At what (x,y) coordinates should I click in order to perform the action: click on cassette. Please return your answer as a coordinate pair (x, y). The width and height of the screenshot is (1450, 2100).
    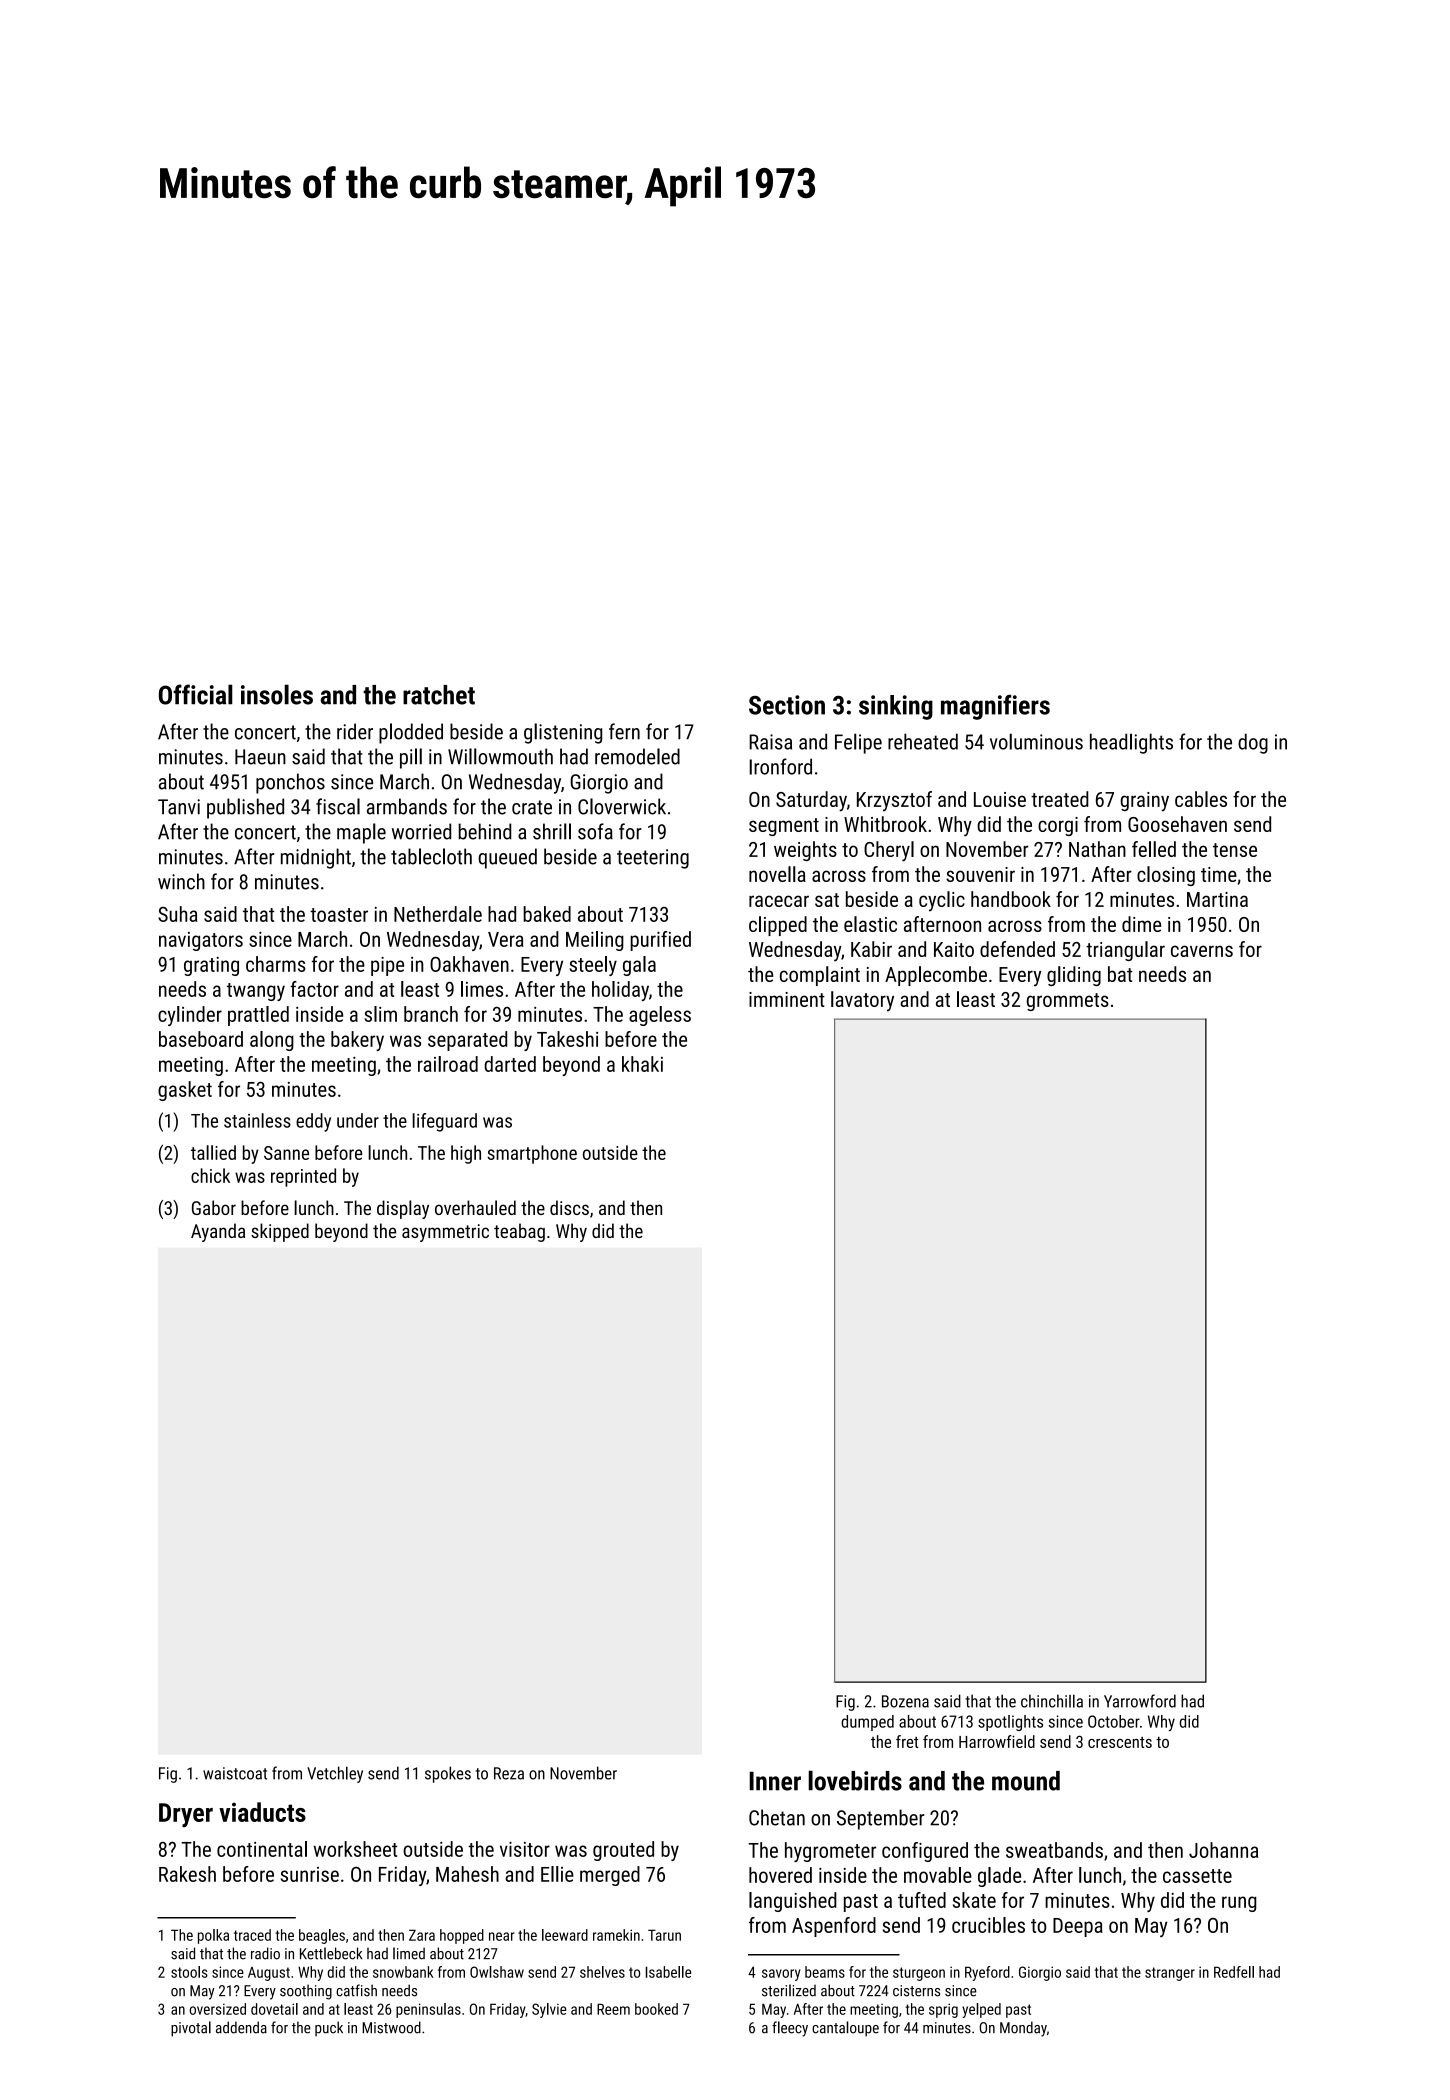
    Looking at the image, I should click on (1197, 1876).
